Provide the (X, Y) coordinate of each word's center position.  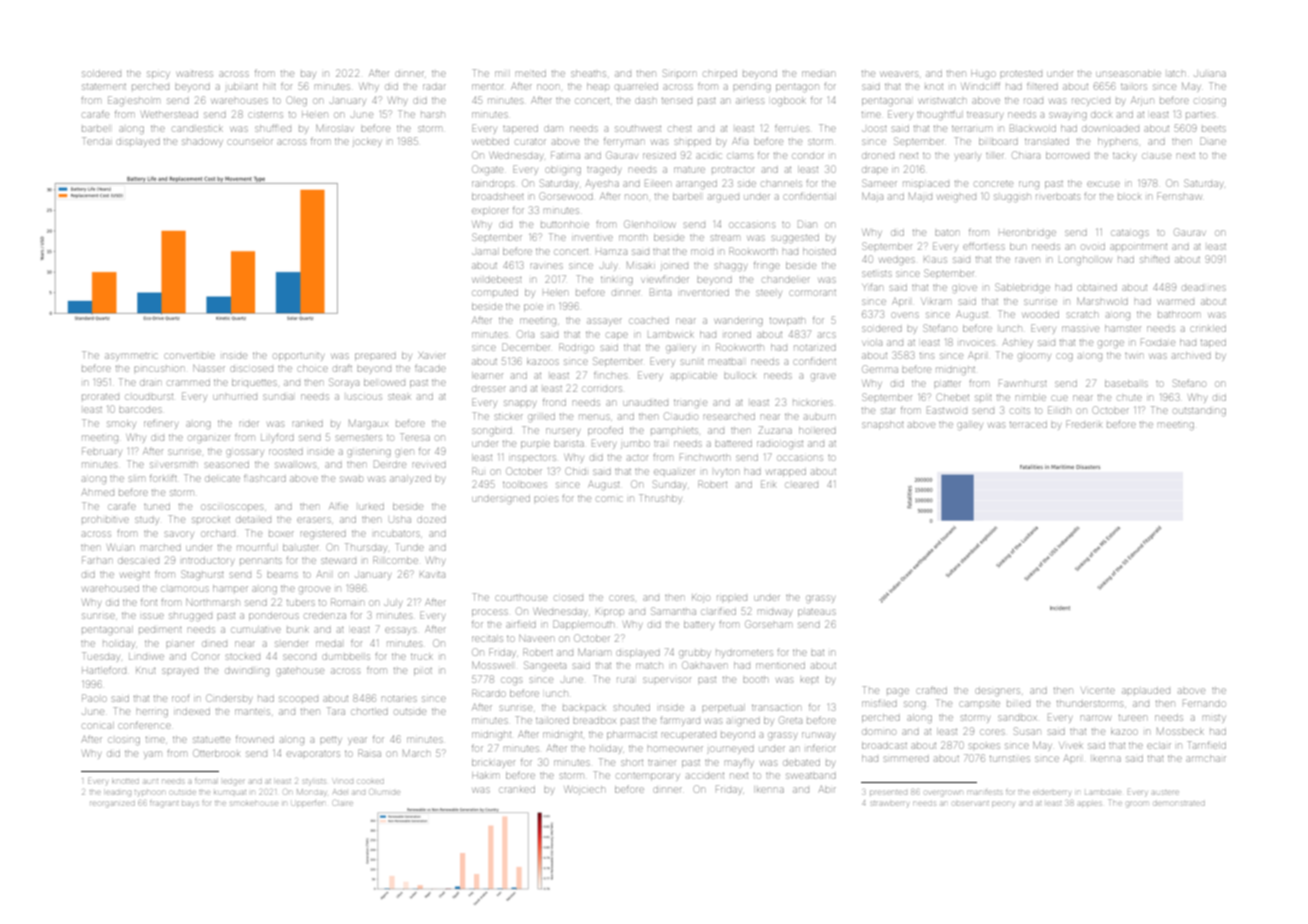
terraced (1028, 425)
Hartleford (104, 670)
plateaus (816, 612)
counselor (250, 142)
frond (554, 402)
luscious (364, 397)
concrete (994, 184)
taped (1213, 344)
